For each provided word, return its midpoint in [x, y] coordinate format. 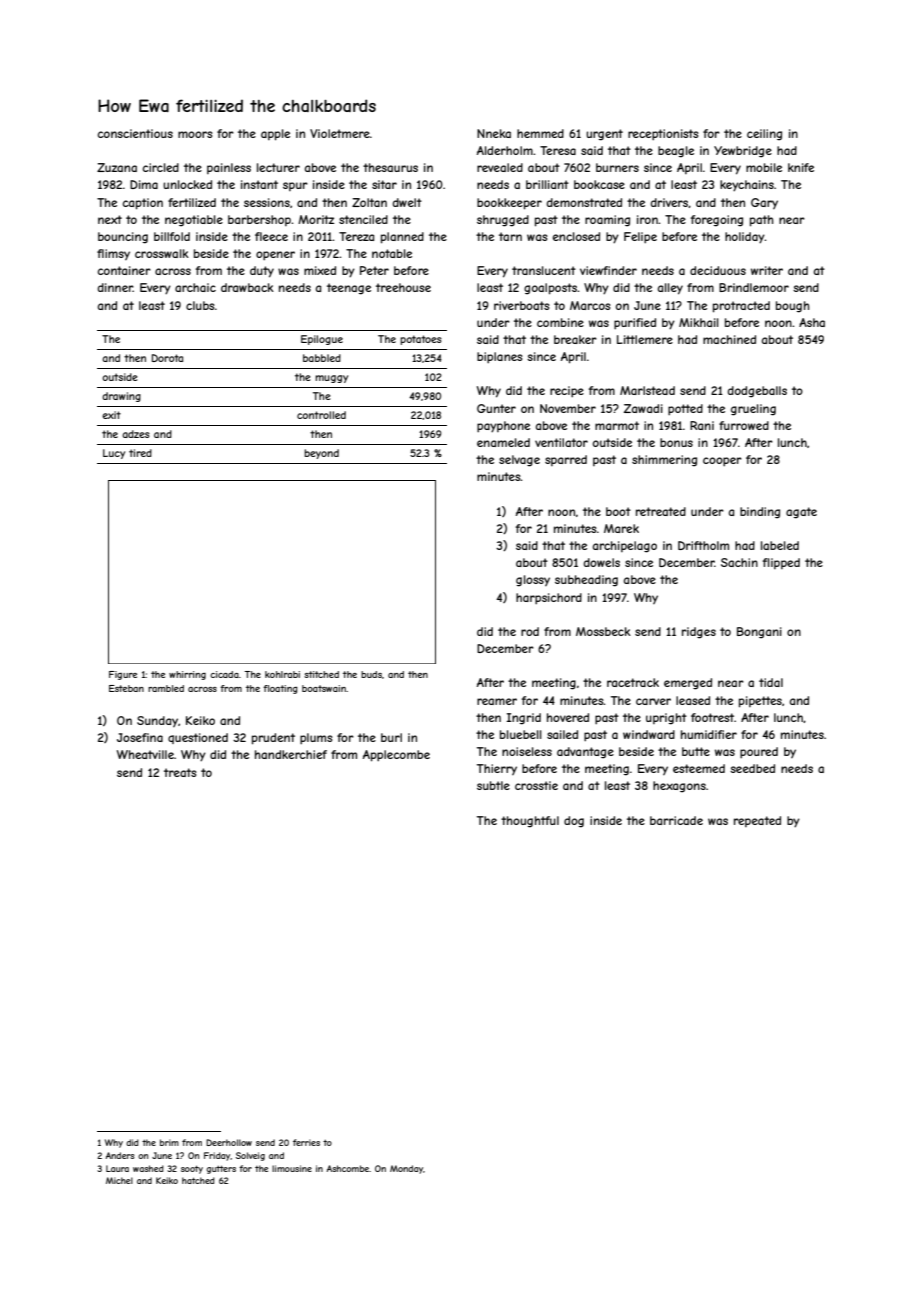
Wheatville [145, 754]
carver [653, 701]
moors [195, 134]
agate [801, 513]
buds [371, 674]
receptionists [663, 134]
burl [391, 737]
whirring [187, 675]
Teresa [558, 150]
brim [169, 1142]
